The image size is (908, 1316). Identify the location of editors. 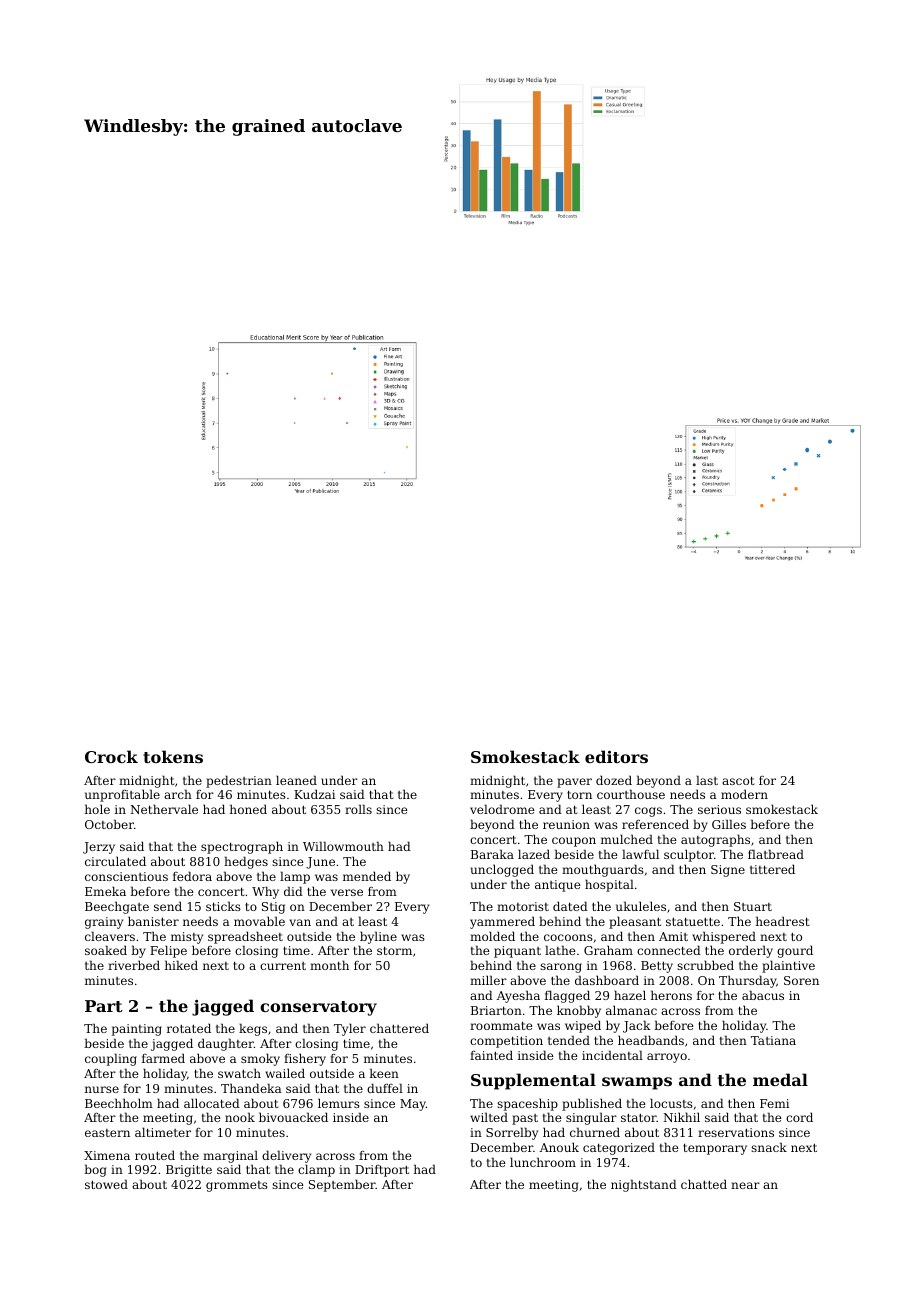
(616, 756).
